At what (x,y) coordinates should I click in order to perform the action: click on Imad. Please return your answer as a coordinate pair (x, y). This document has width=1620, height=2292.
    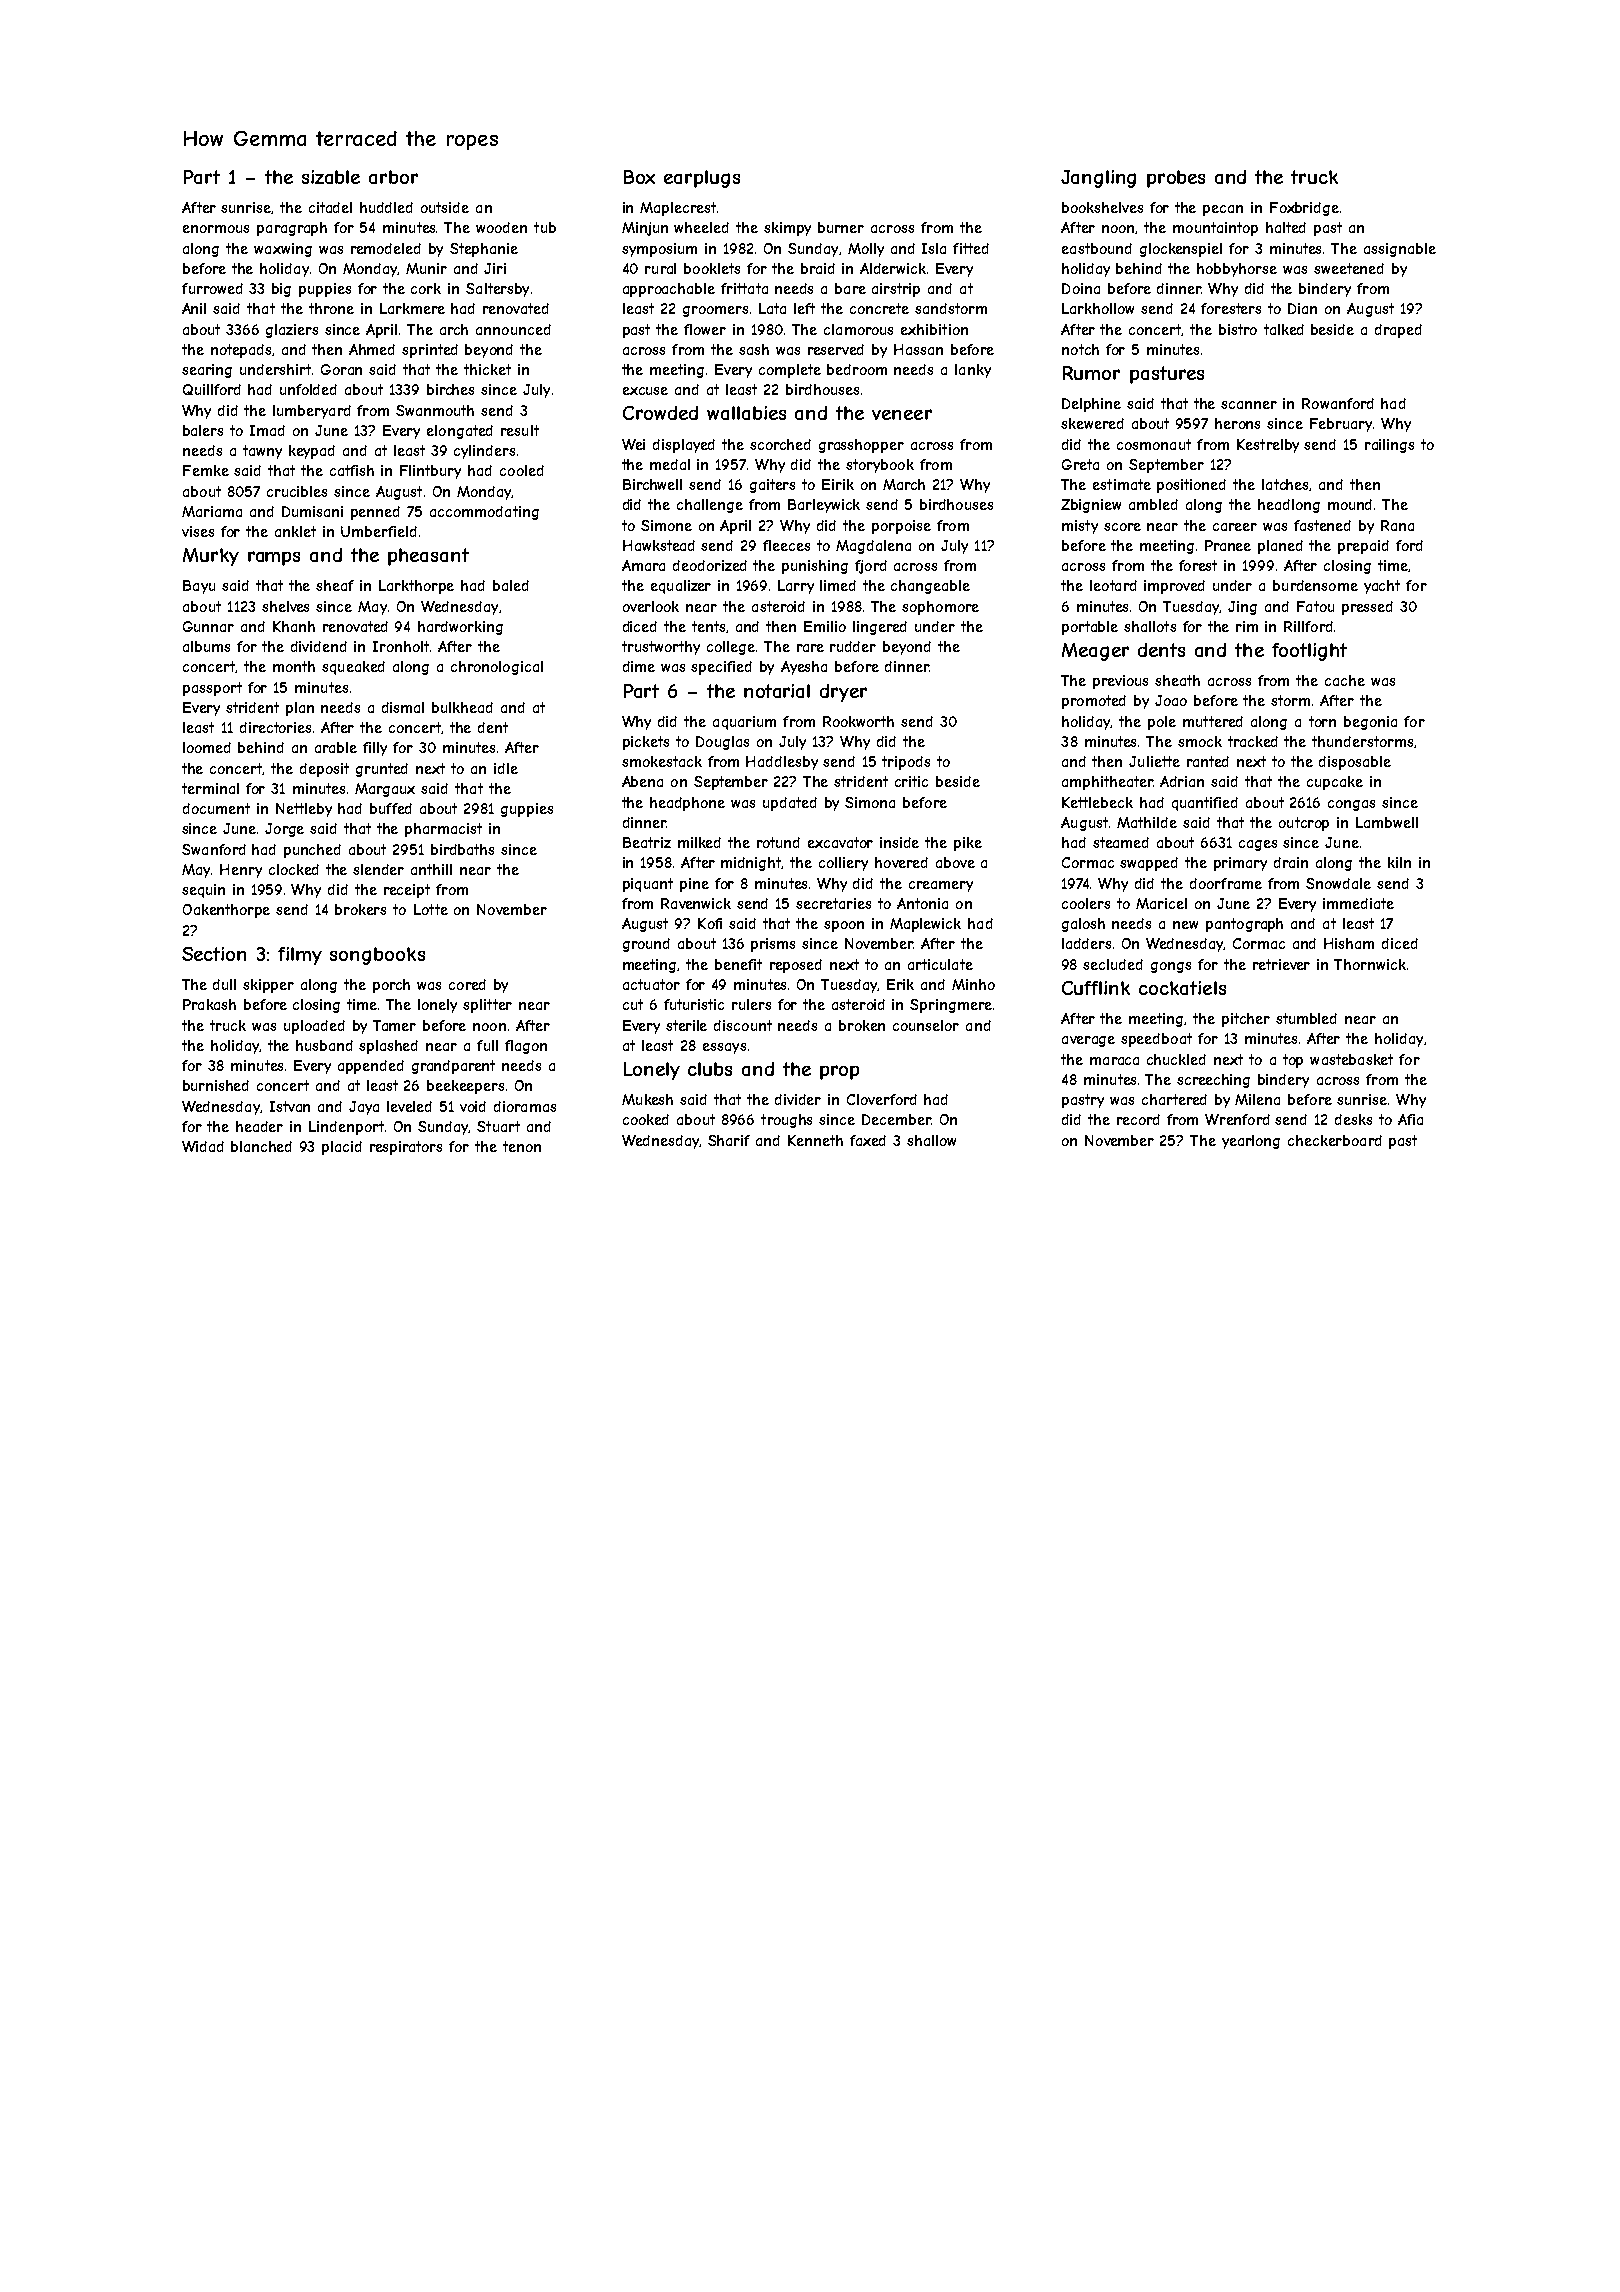
    Looking at the image, I should click on (267, 430).
